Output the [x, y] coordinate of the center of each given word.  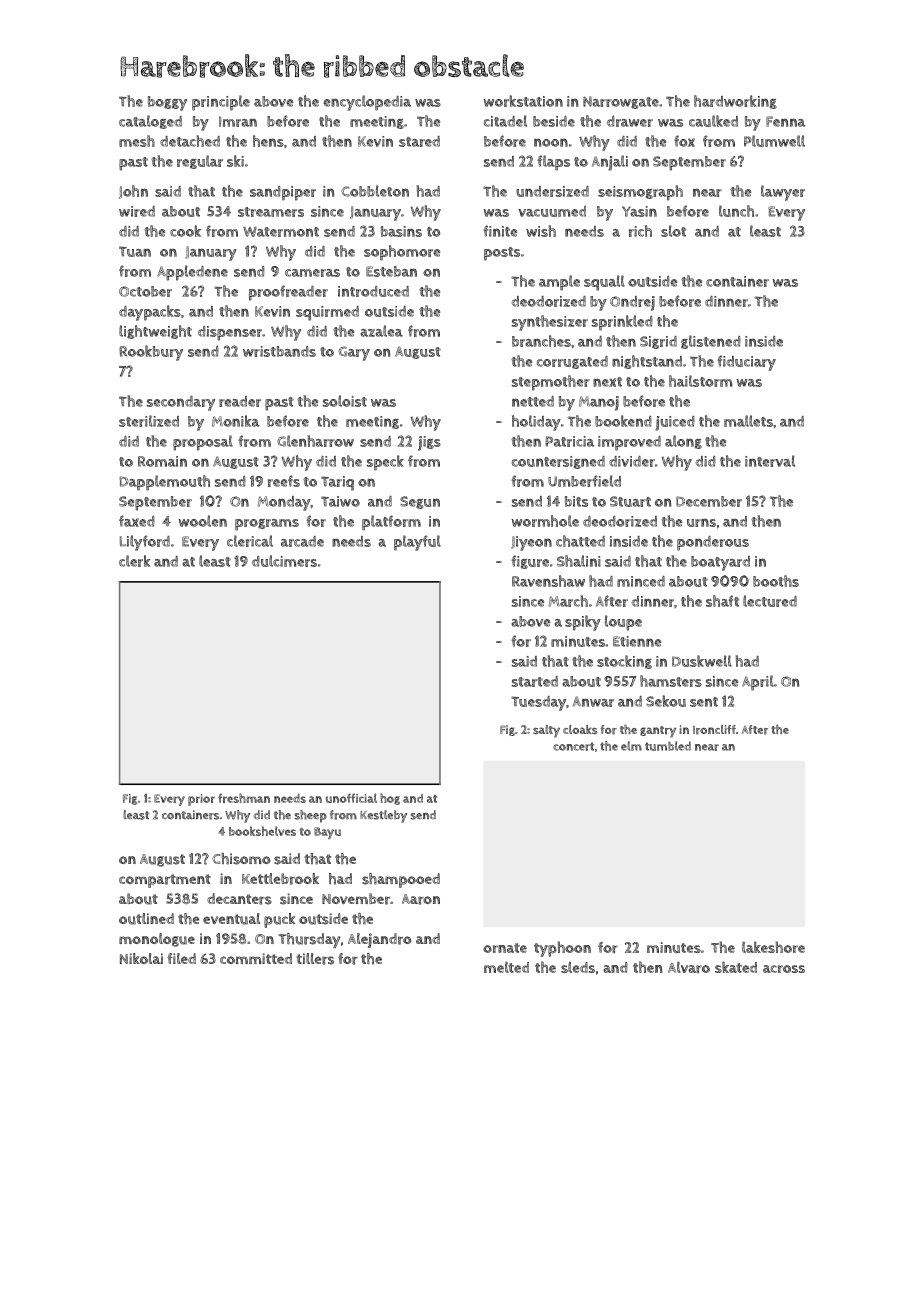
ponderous [713, 543]
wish [541, 231]
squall [604, 283]
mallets [748, 421]
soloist [345, 401]
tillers [315, 959]
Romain [162, 461]
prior [201, 800]
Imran [238, 121]
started [535, 681]
